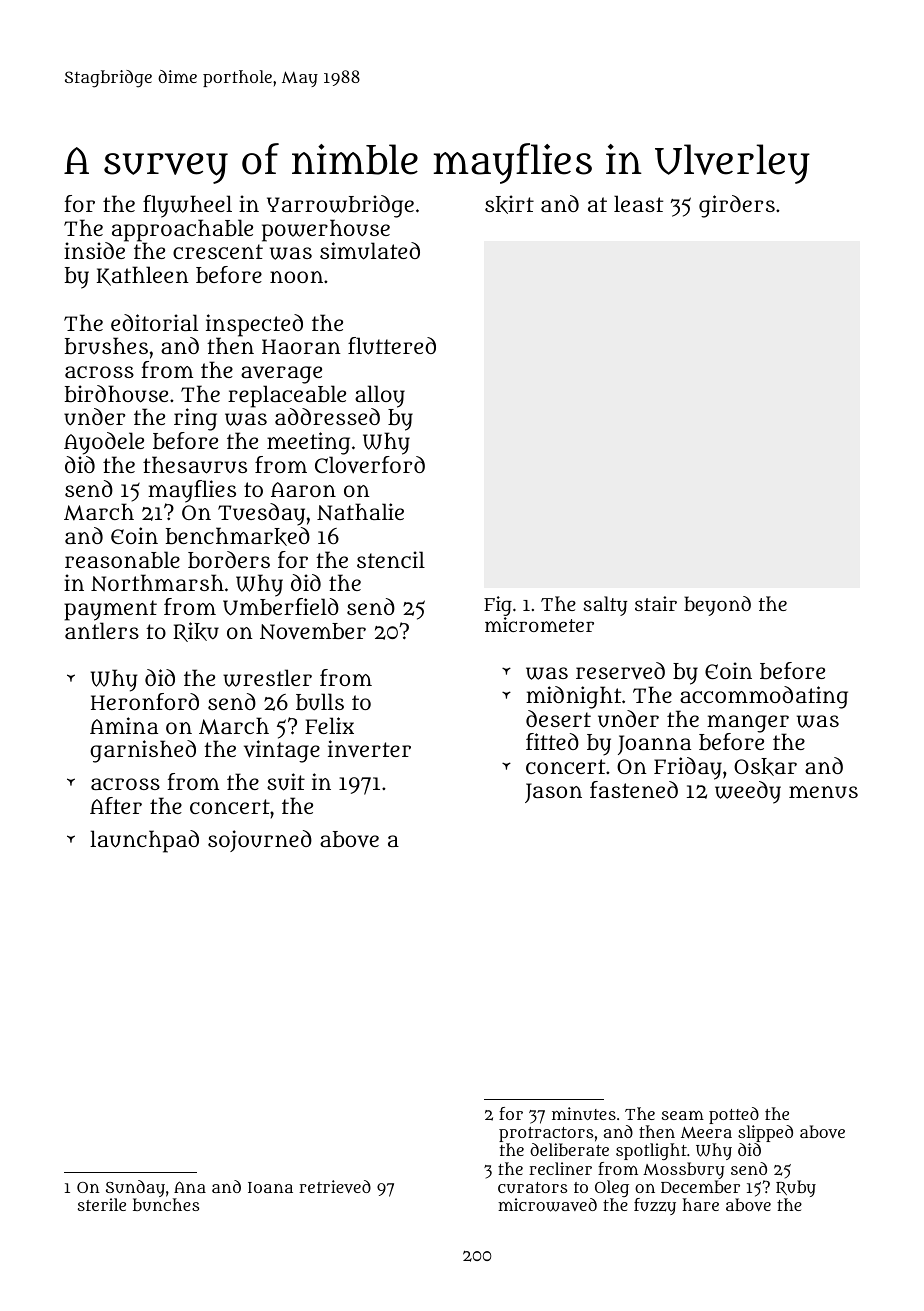  What do you see at coordinates (656, 603) in the document?
I see `stair` at bounding box center [656, 603].
